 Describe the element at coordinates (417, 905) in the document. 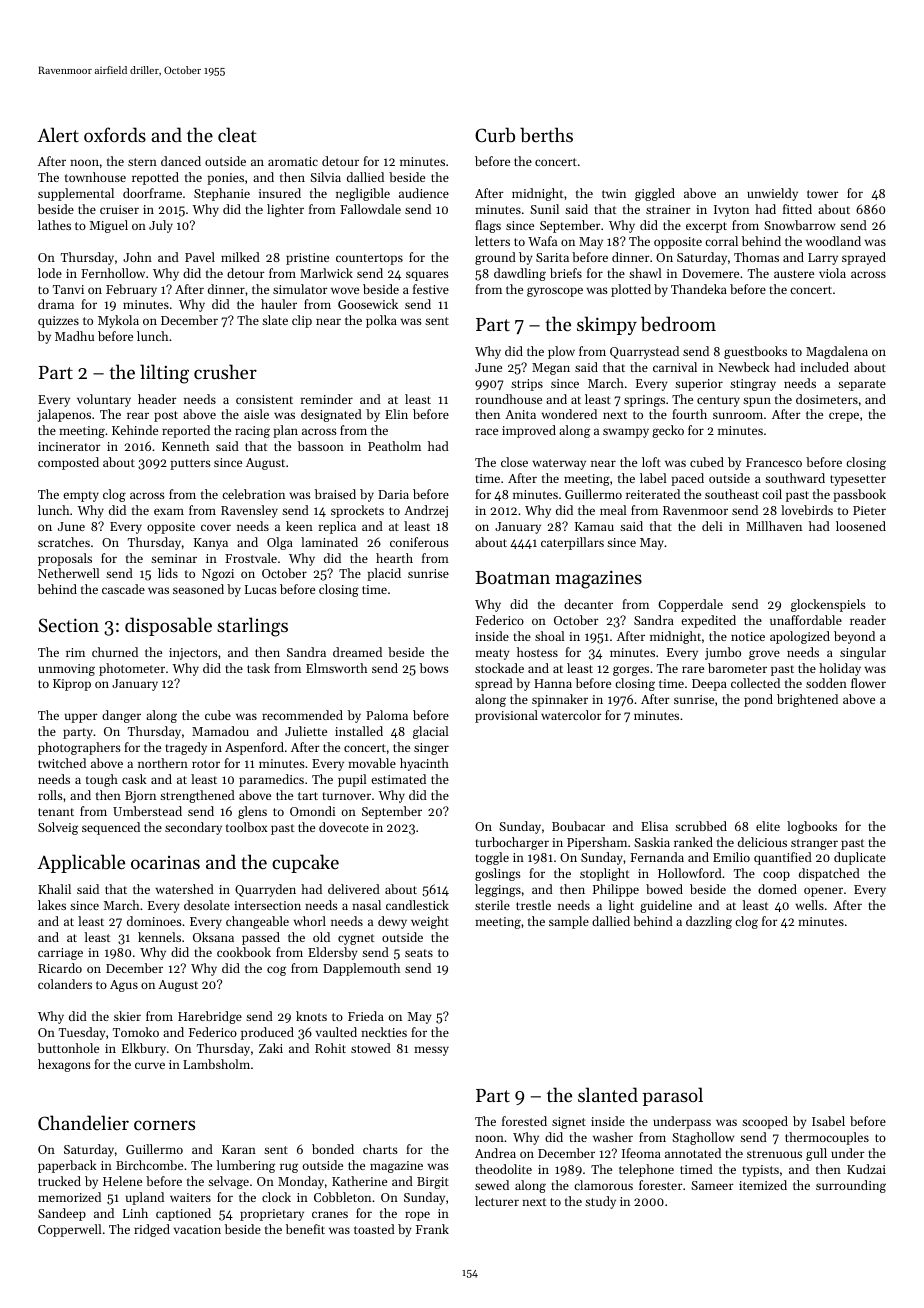

I see `candlestick` at that location.
